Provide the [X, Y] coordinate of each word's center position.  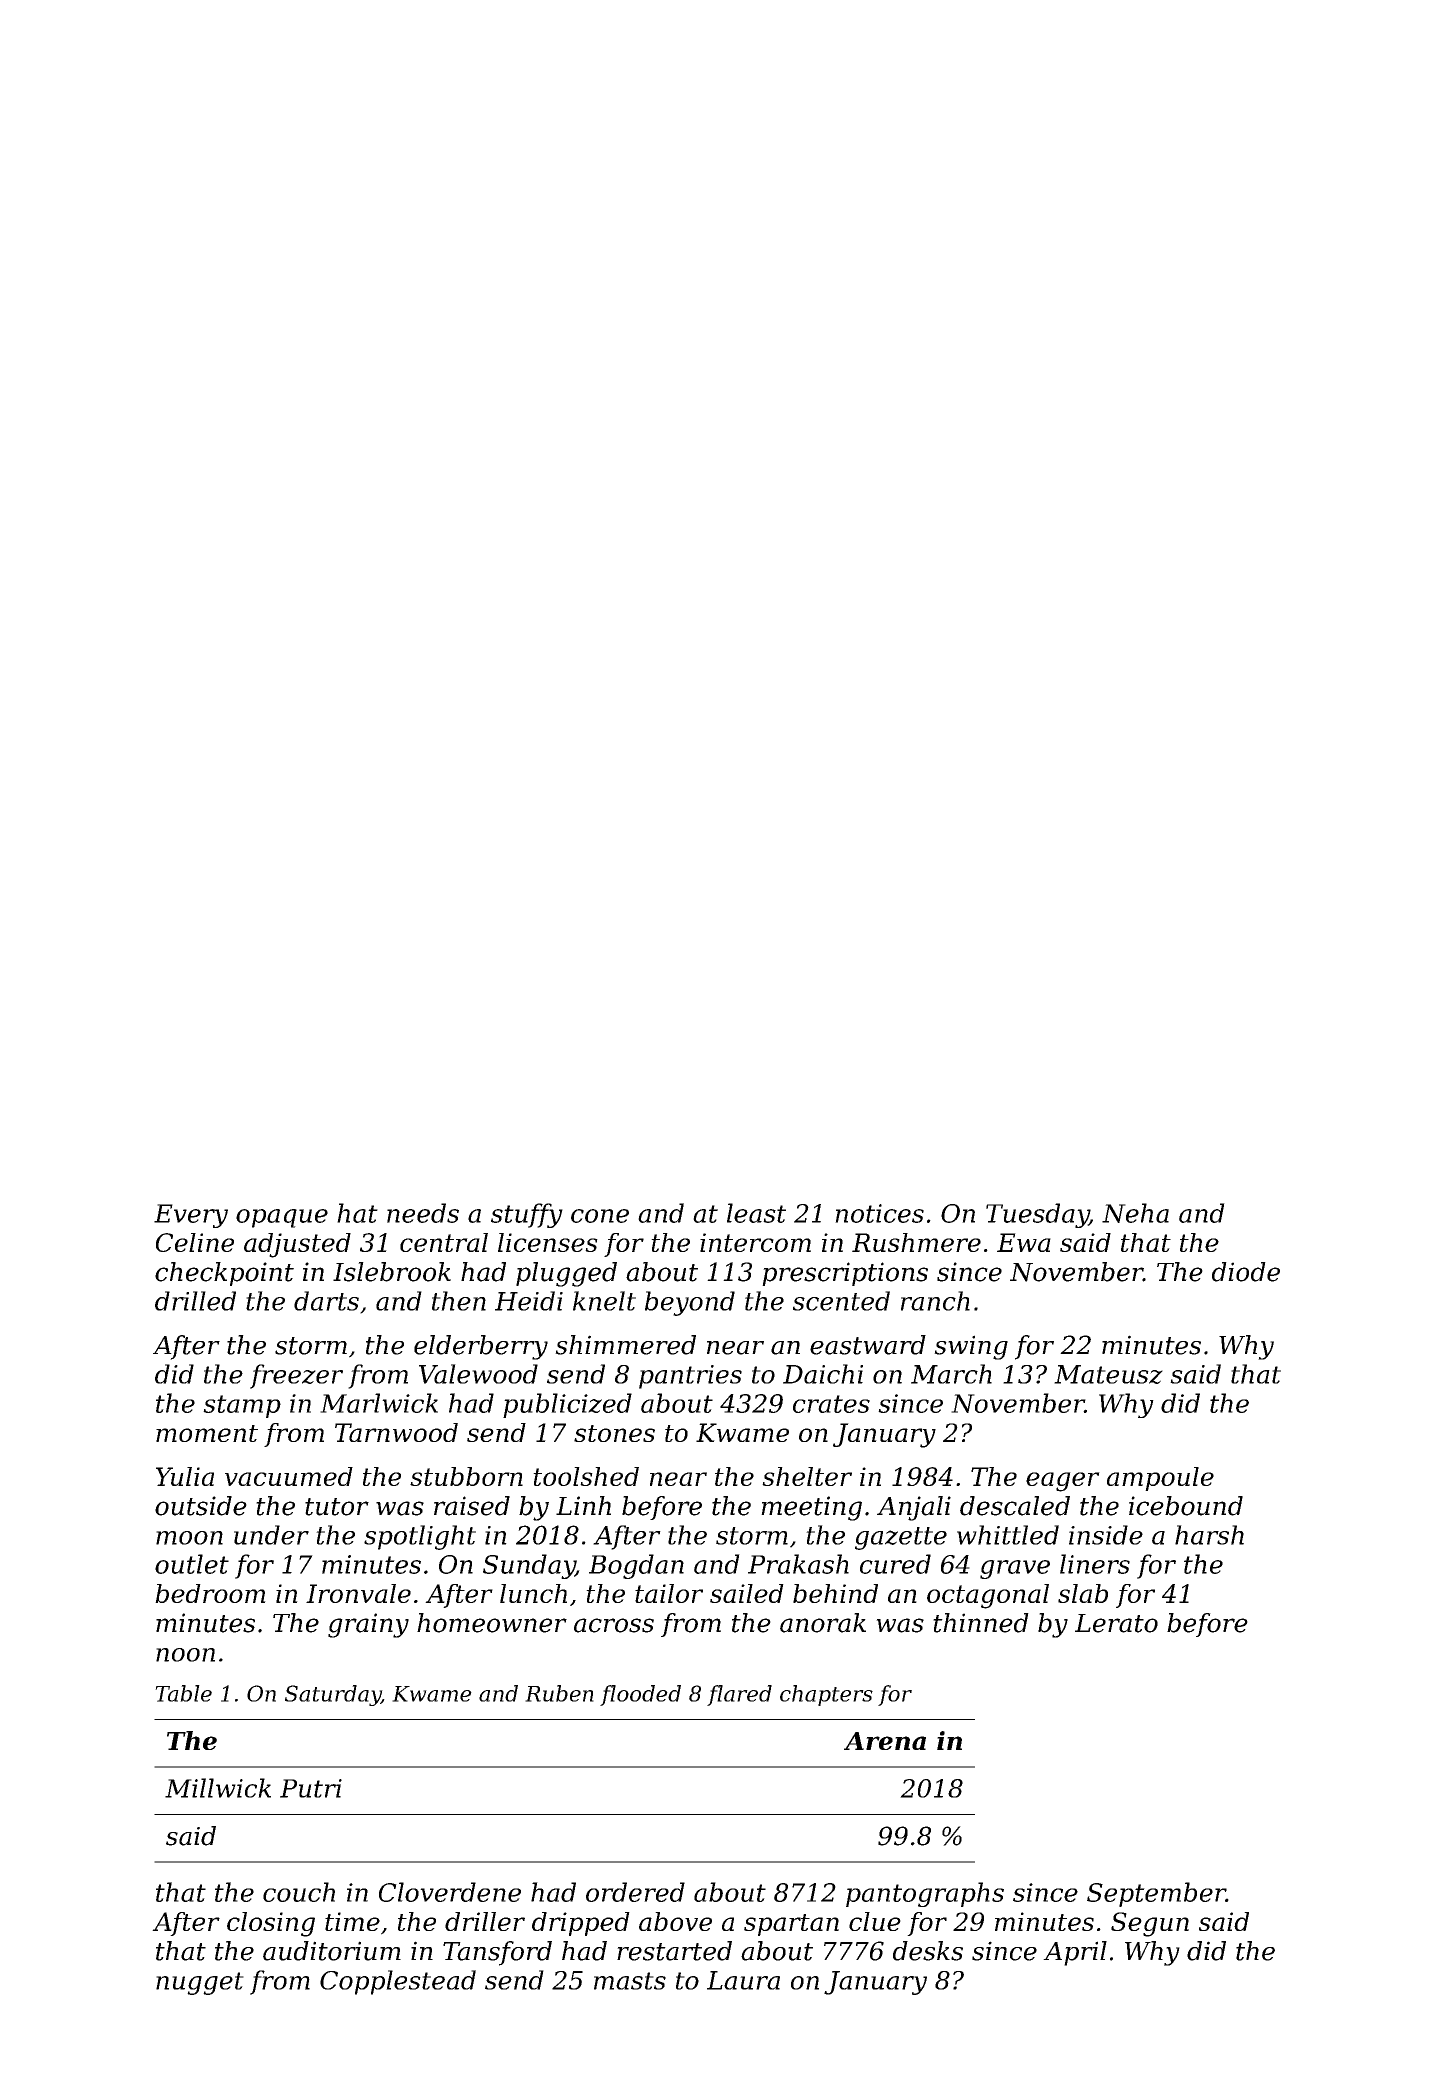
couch [299, 1892]
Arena [885, 1741]
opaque [282, 1218]
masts [630, 1981]
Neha [1135, 1213]
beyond [690, 1303]
